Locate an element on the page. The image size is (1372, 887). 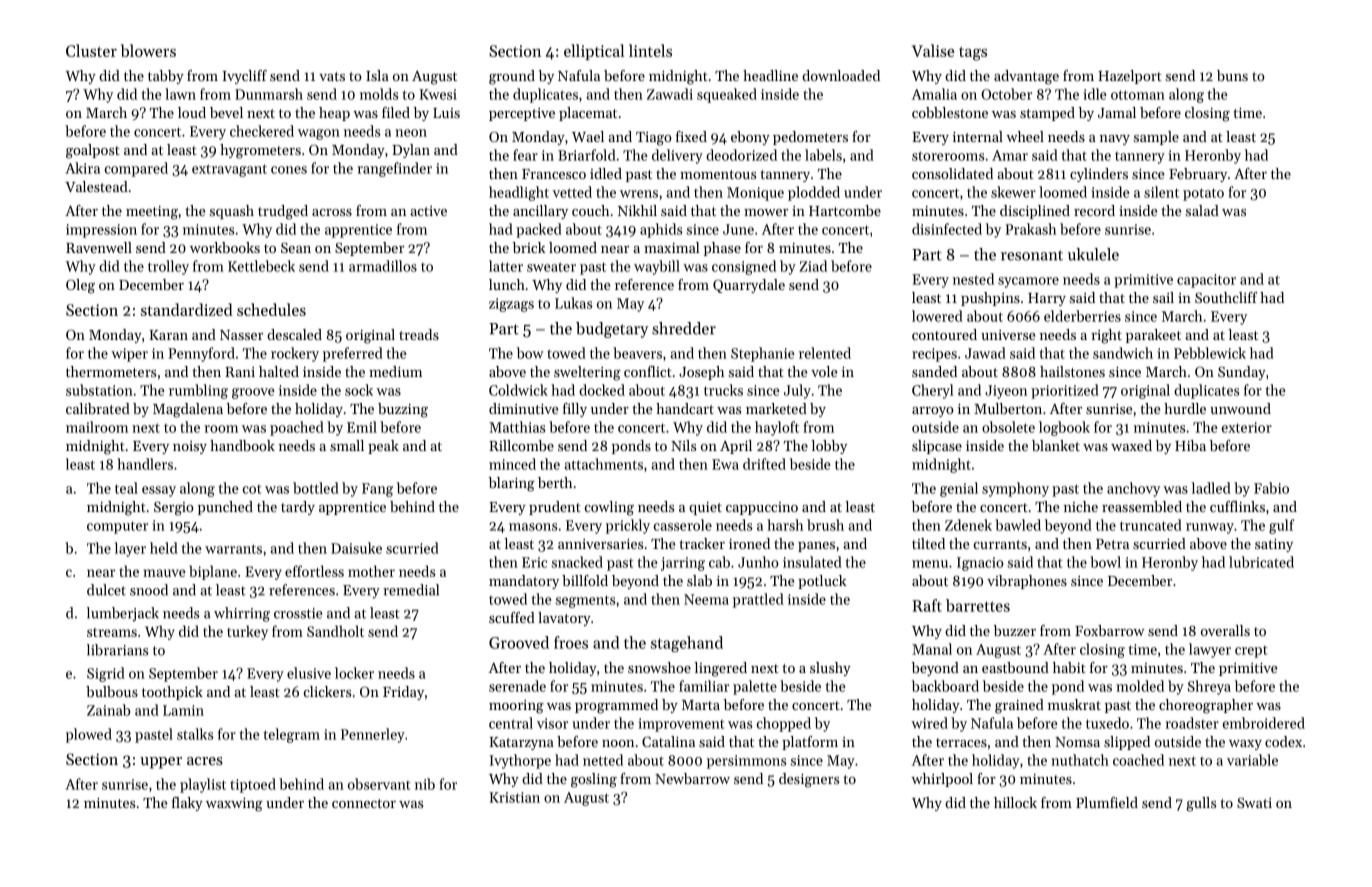
dulcet is located at coordinates (106, 590).
